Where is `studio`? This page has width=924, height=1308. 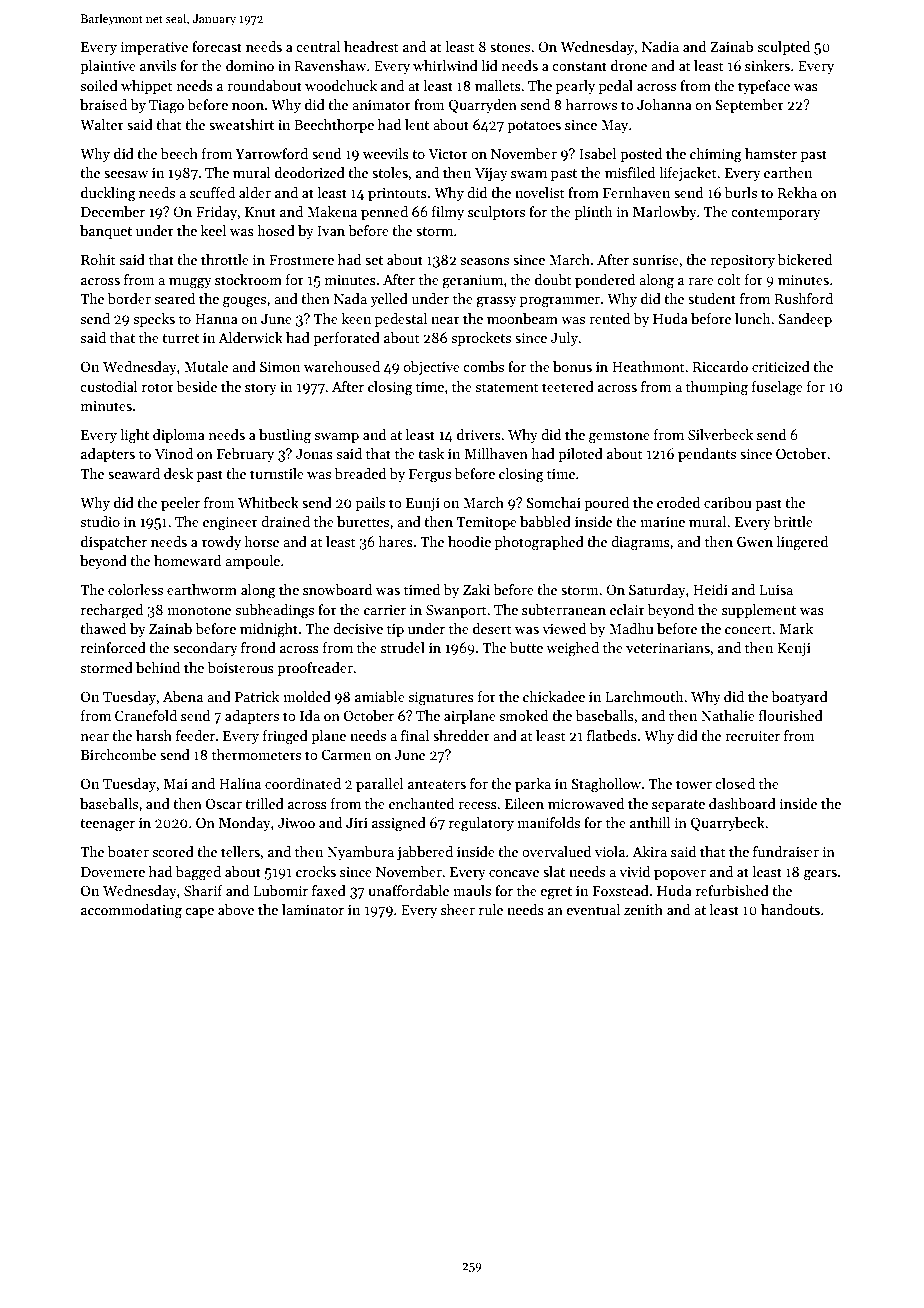 studio is located at coordinates (100, 521).
